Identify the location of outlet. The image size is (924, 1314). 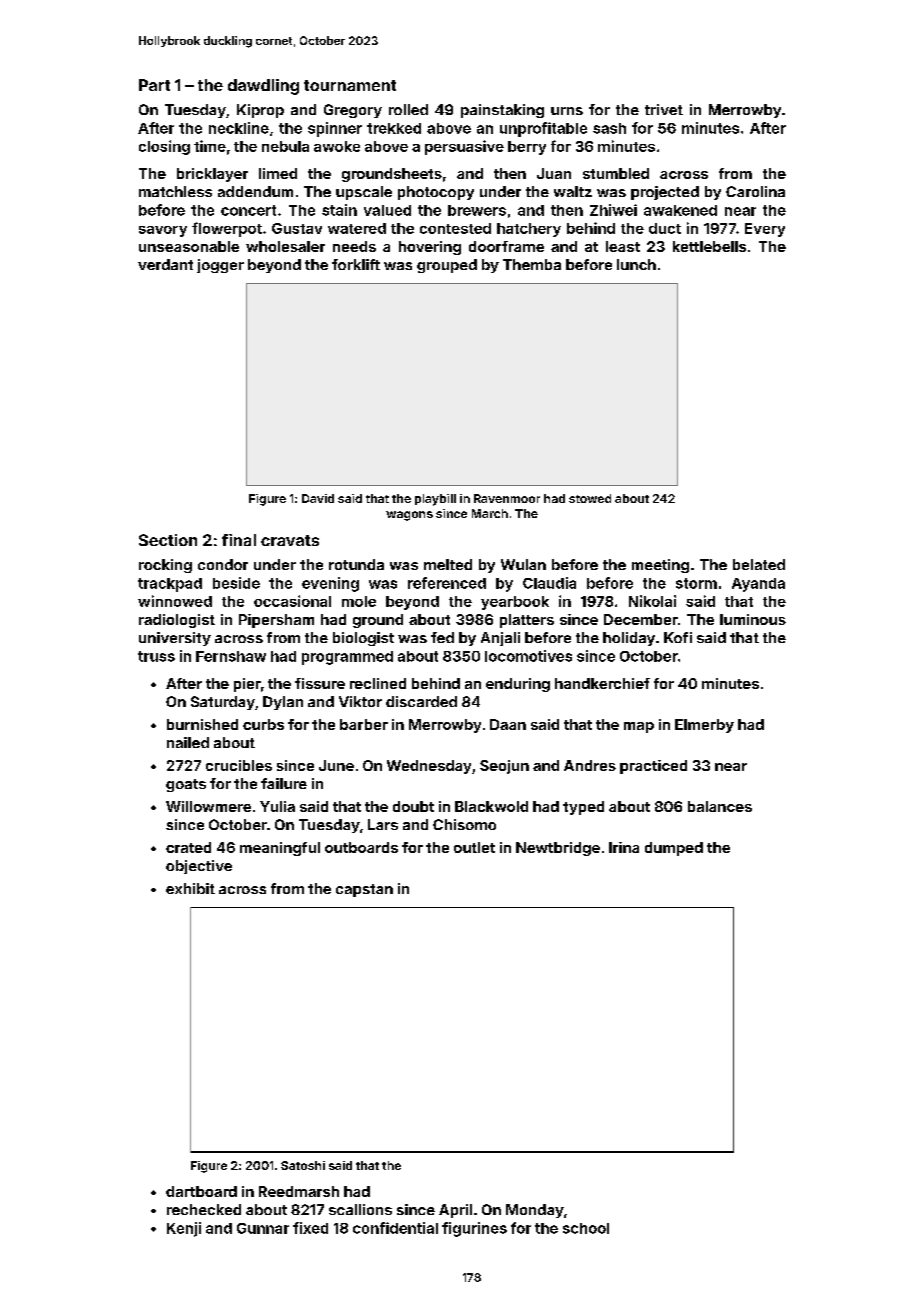
(474, 847).
